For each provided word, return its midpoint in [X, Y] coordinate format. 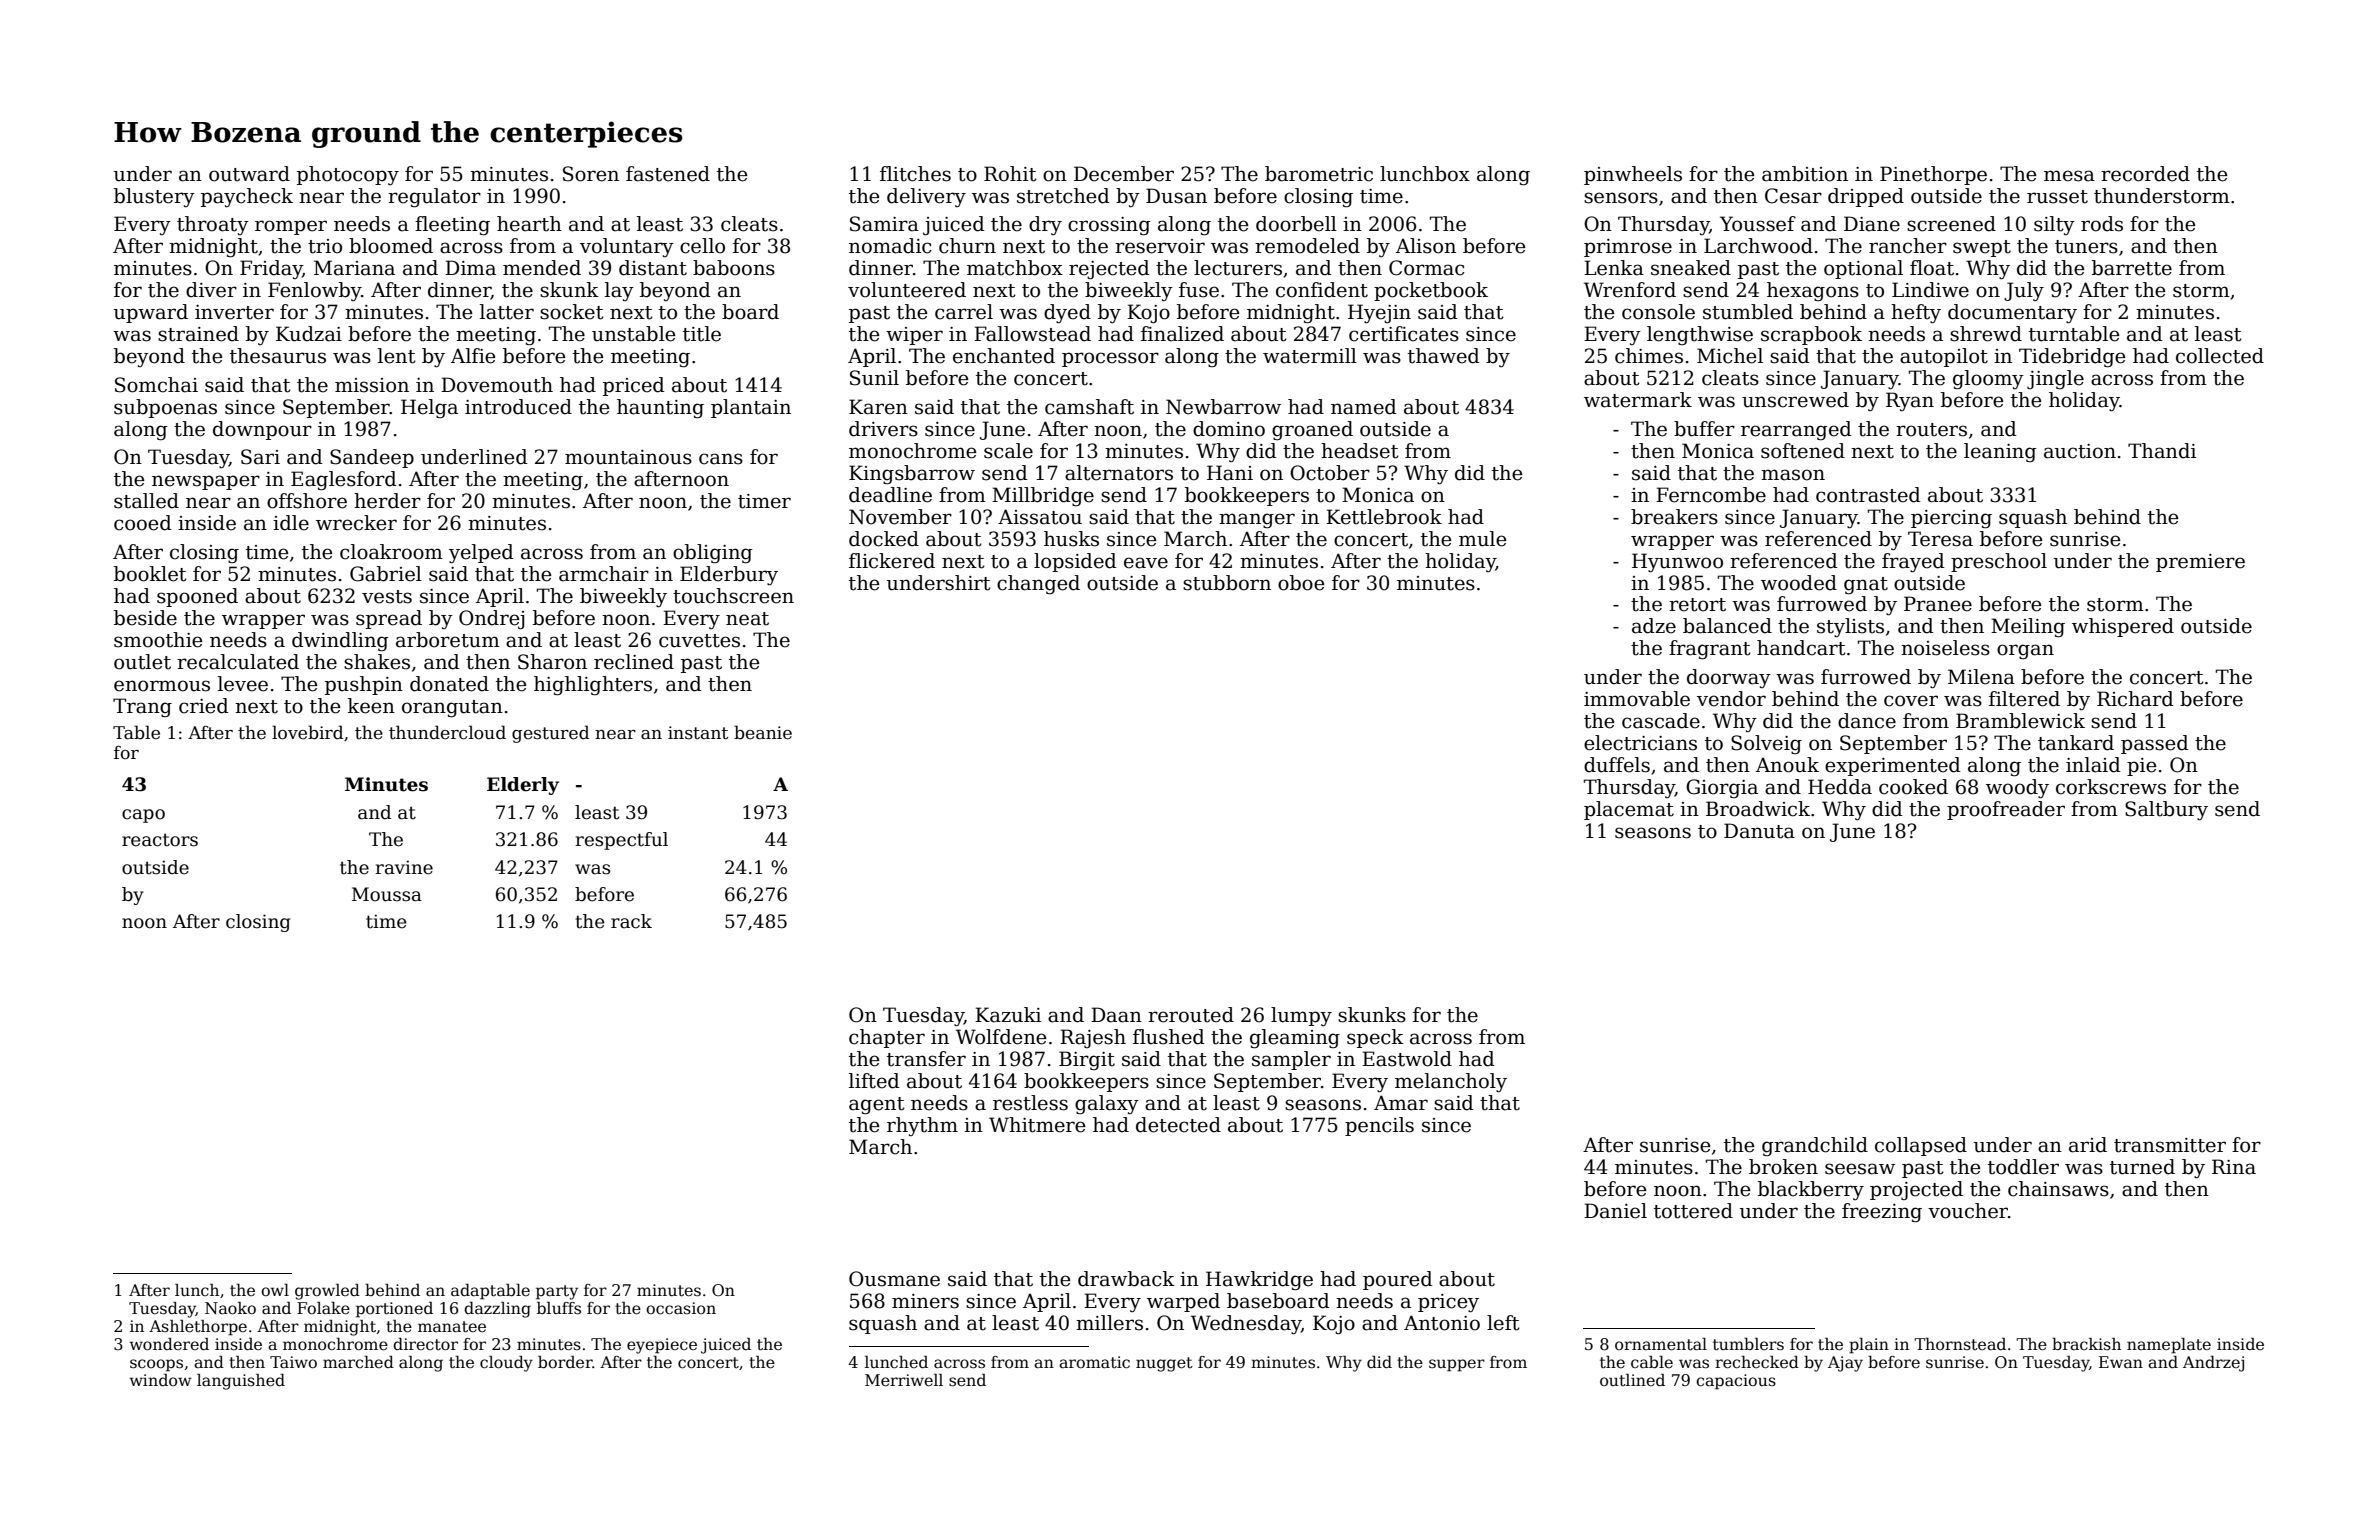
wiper [914, 336]
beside [145, 618]
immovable [1637, 699]
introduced [518, 407]
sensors [1621, 198]
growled [327, 1292]
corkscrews [2111, 787]
